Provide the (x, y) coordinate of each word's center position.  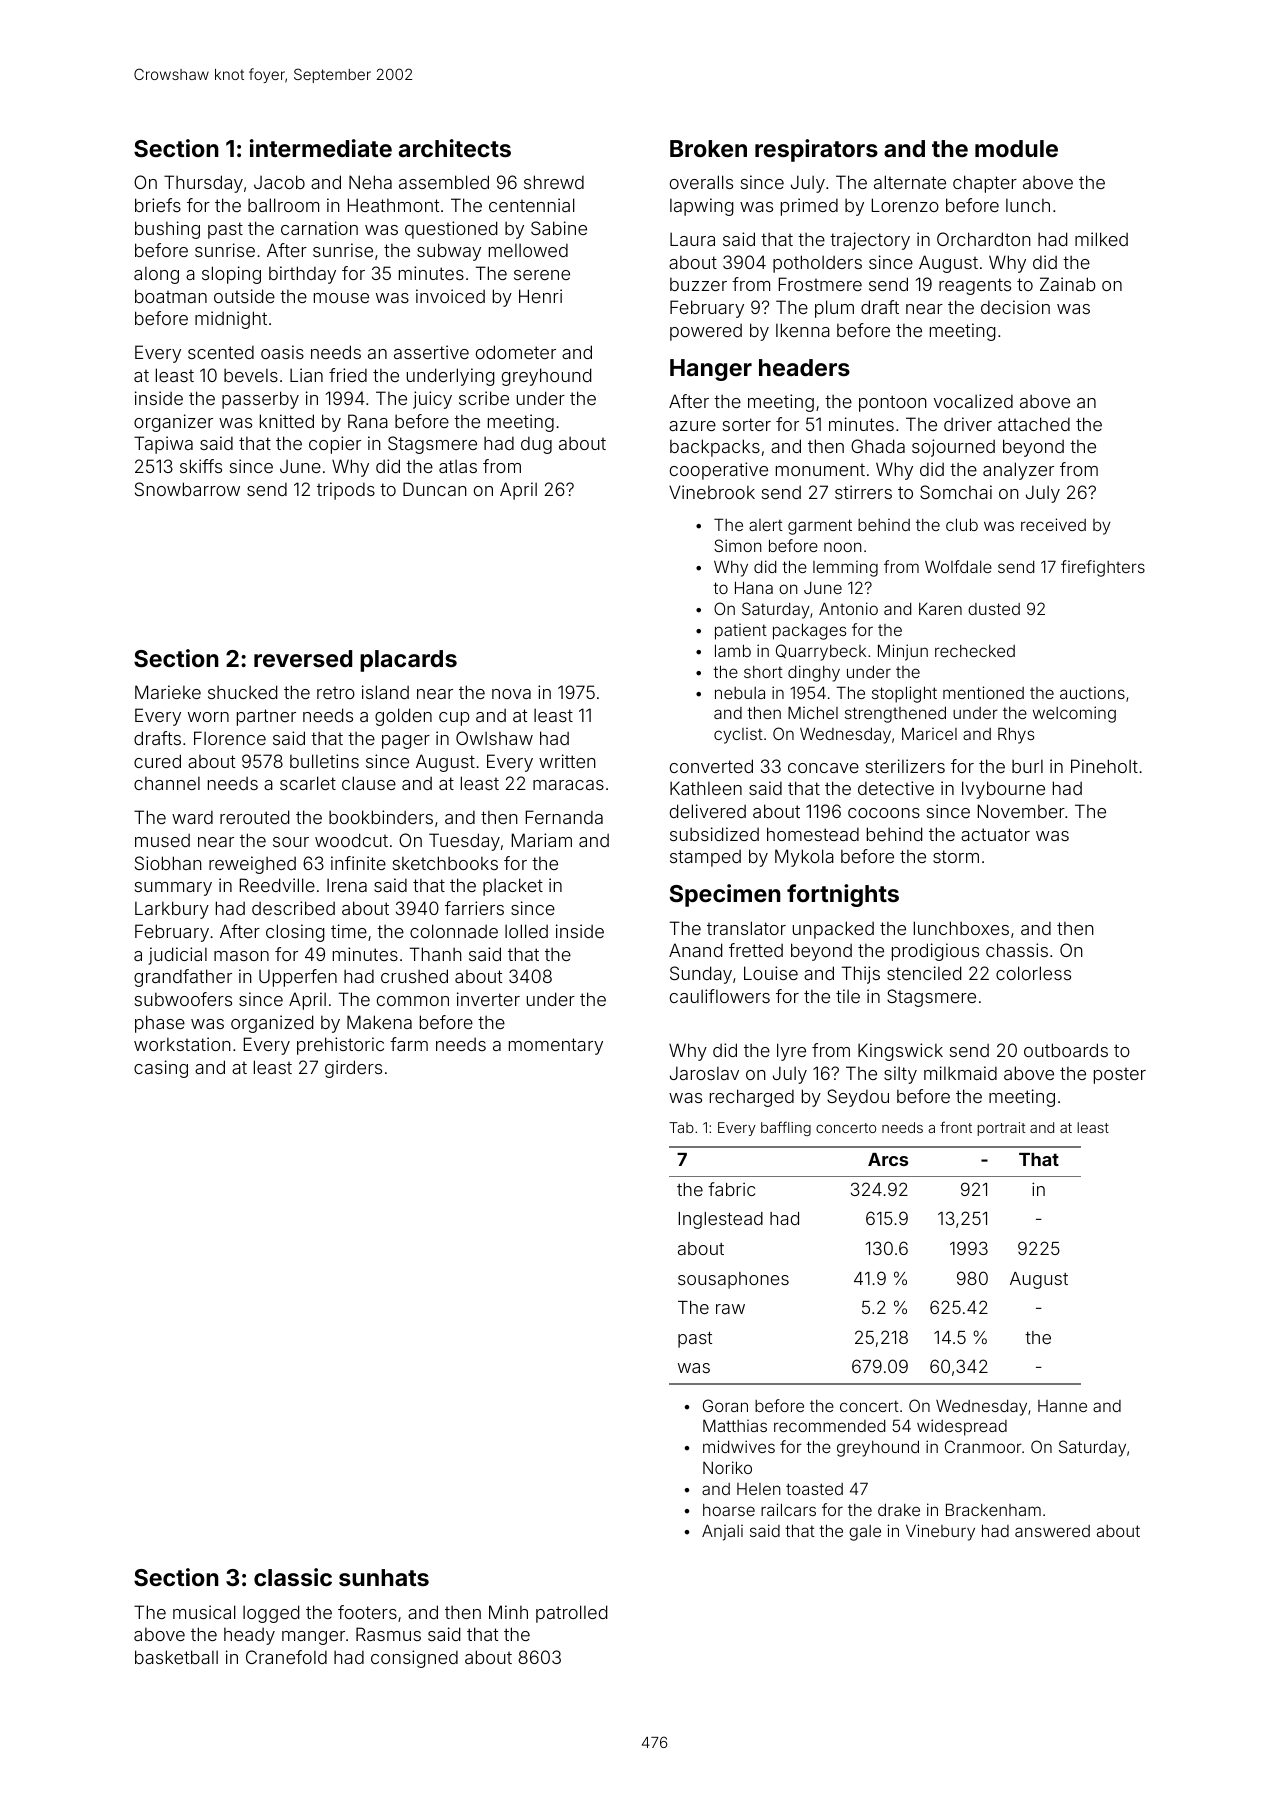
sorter (747, 424)
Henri (540, 296)
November (1021, 811)
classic (293, 1577)
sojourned (953, 448)
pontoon (893, 403)
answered (1052, 1531)
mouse (341, 298)
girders (353, 1069)
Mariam (542, 840)
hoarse (729, 1510)
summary (173, 889)
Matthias (735, 1425)
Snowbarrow (187, 489)
